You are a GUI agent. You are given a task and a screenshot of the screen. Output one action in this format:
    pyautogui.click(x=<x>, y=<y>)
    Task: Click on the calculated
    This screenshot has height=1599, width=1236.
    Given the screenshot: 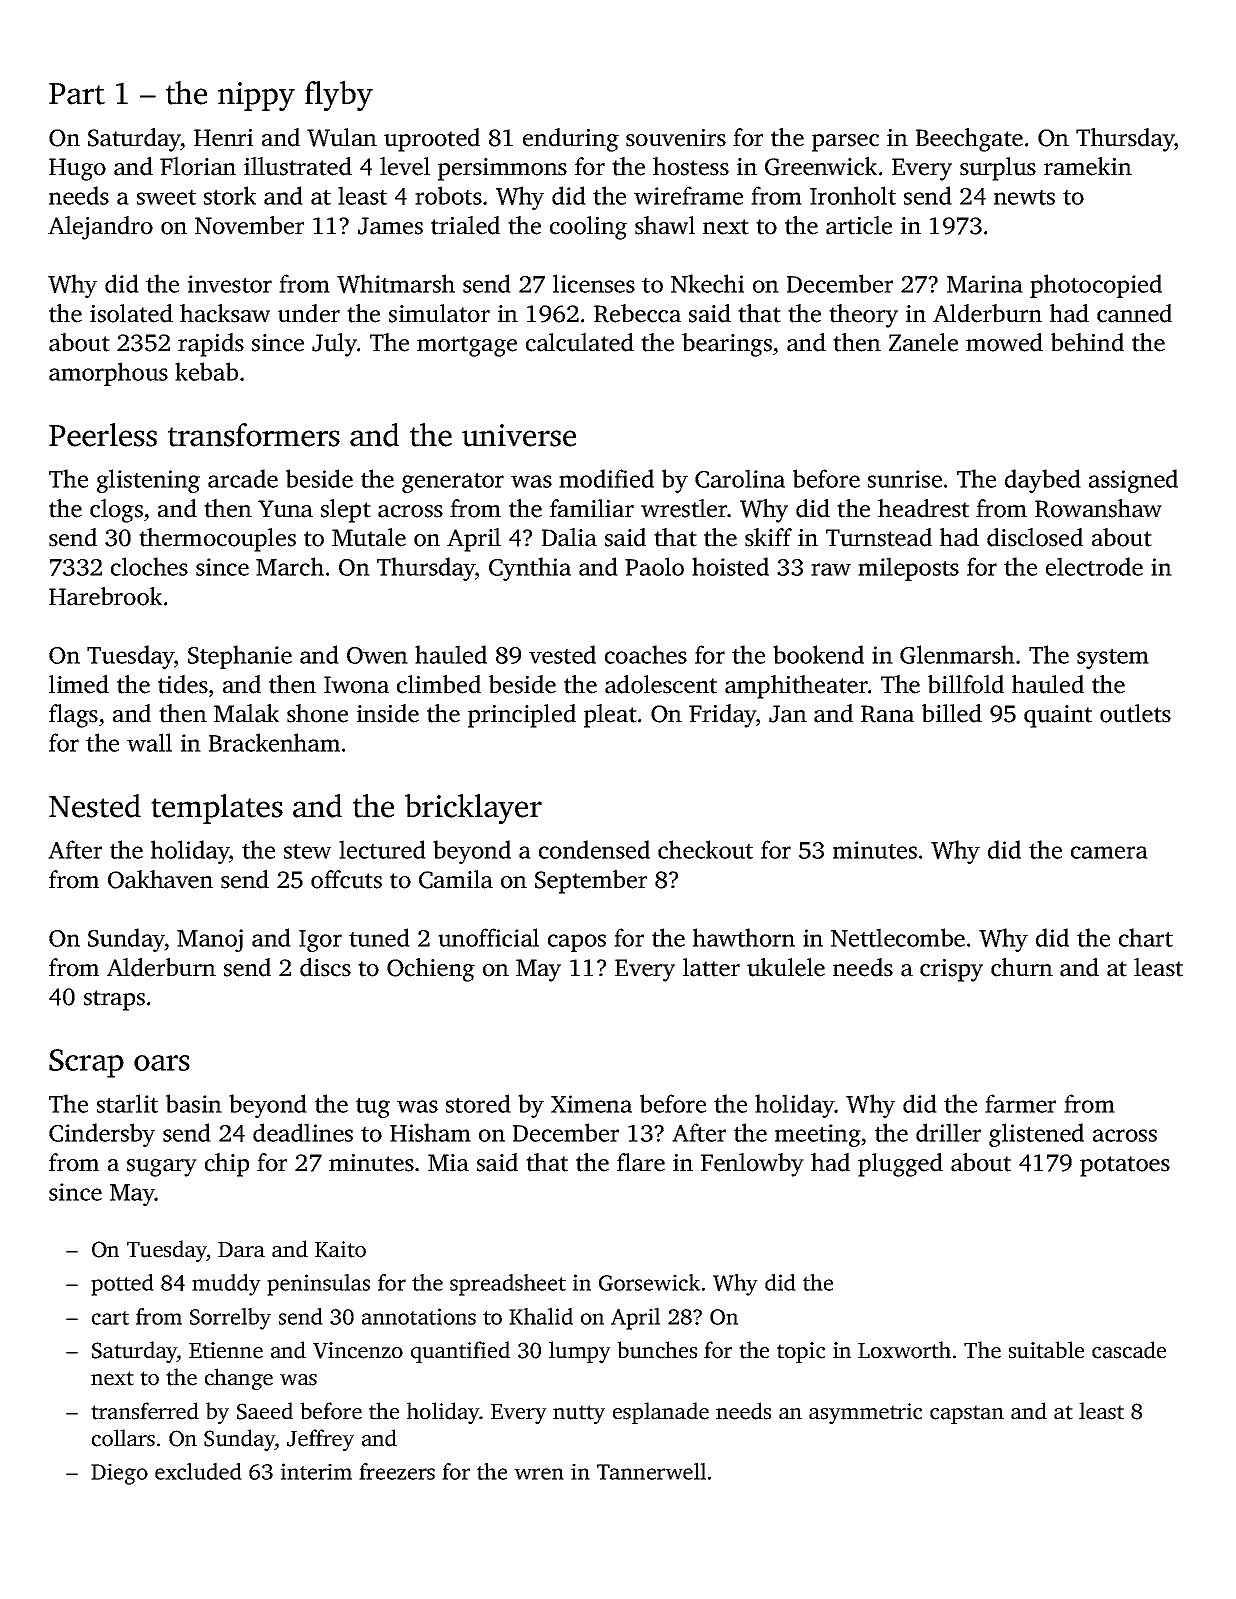 What is the action you would take?
    pyautogui.click(x=580, y=342)
